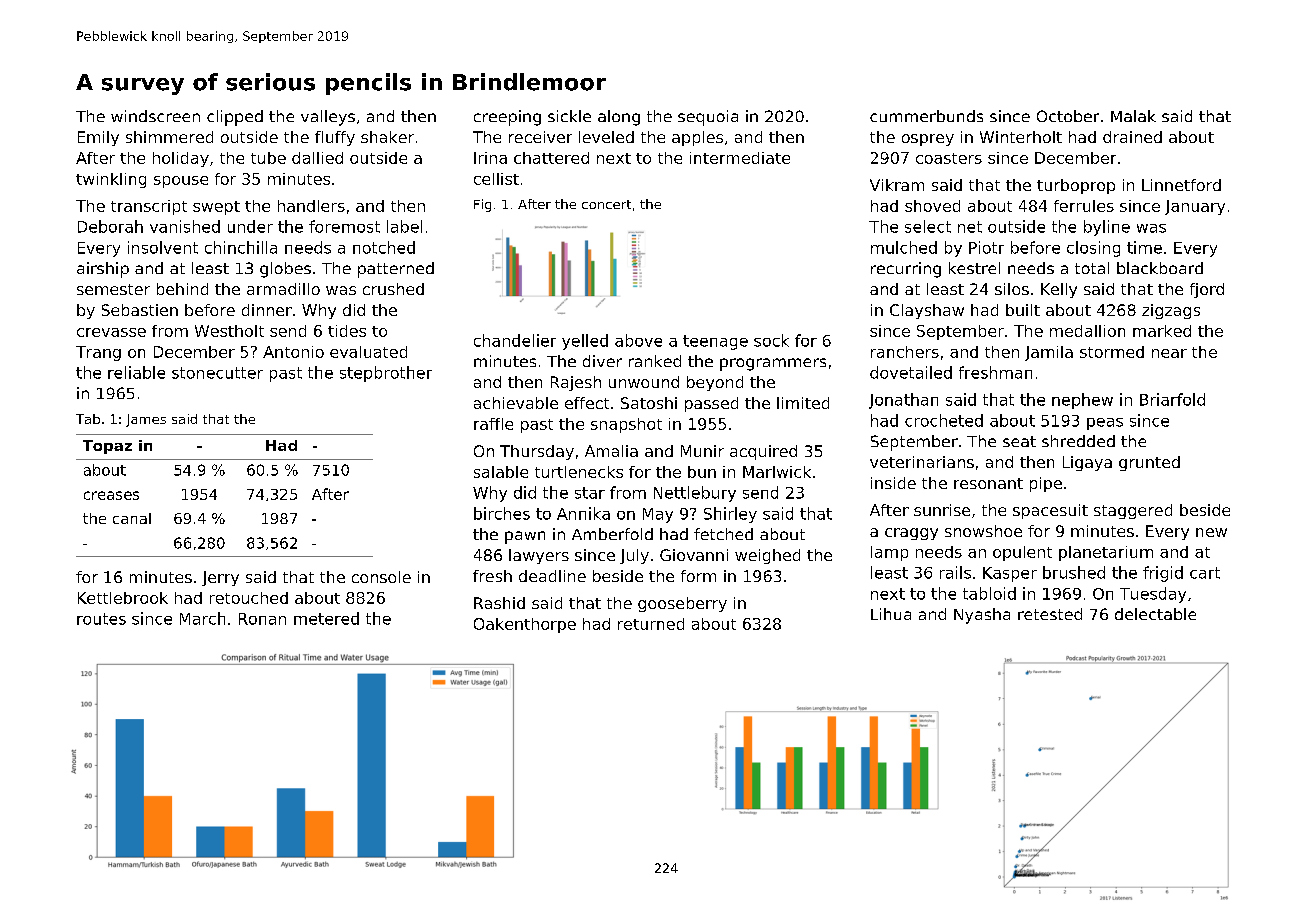 This screenshot has width=1308, height=924. I want to click on sickle, so click(569, 116).
